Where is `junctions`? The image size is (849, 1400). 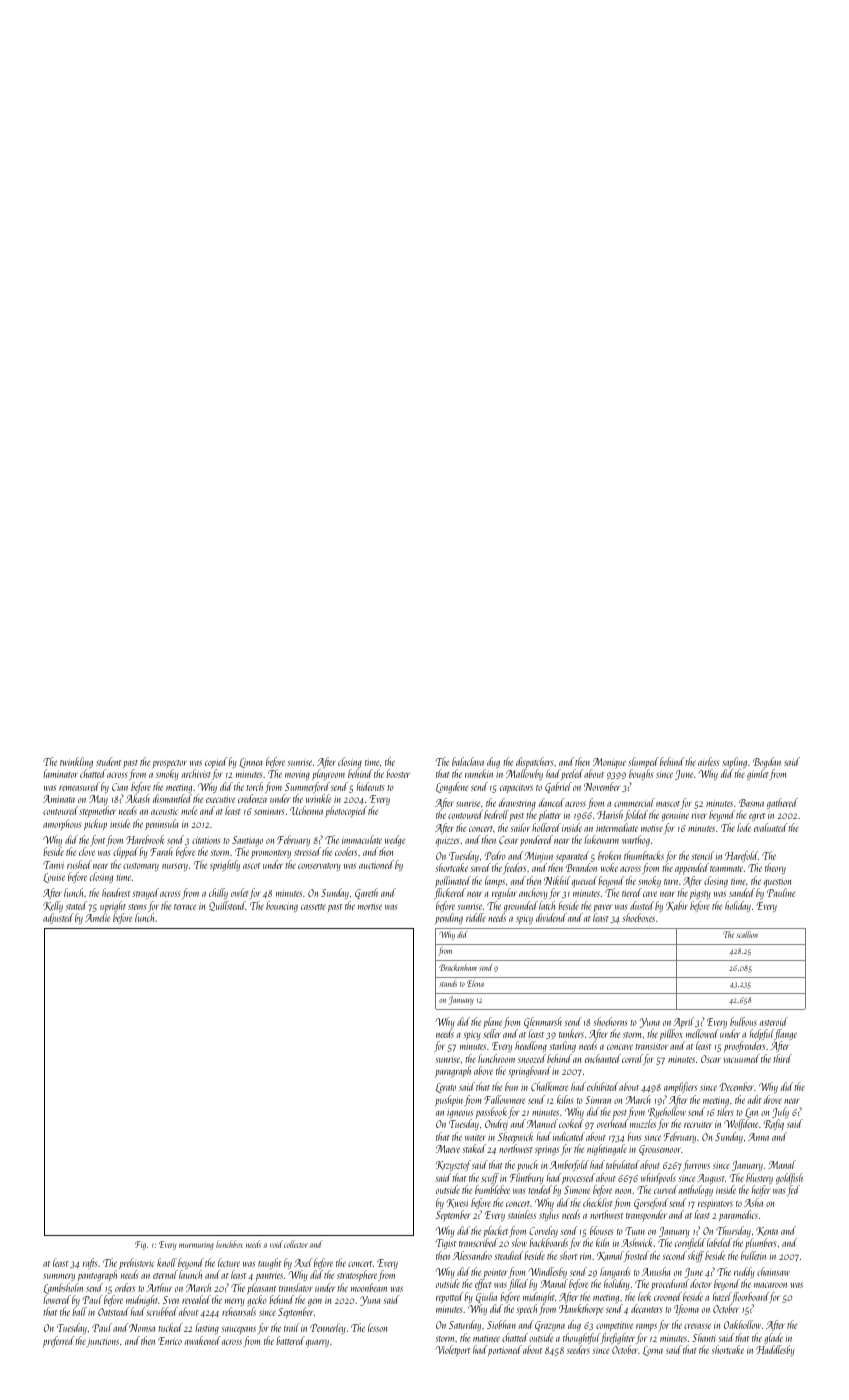 junctions is located at coordinates (102, 1342).
